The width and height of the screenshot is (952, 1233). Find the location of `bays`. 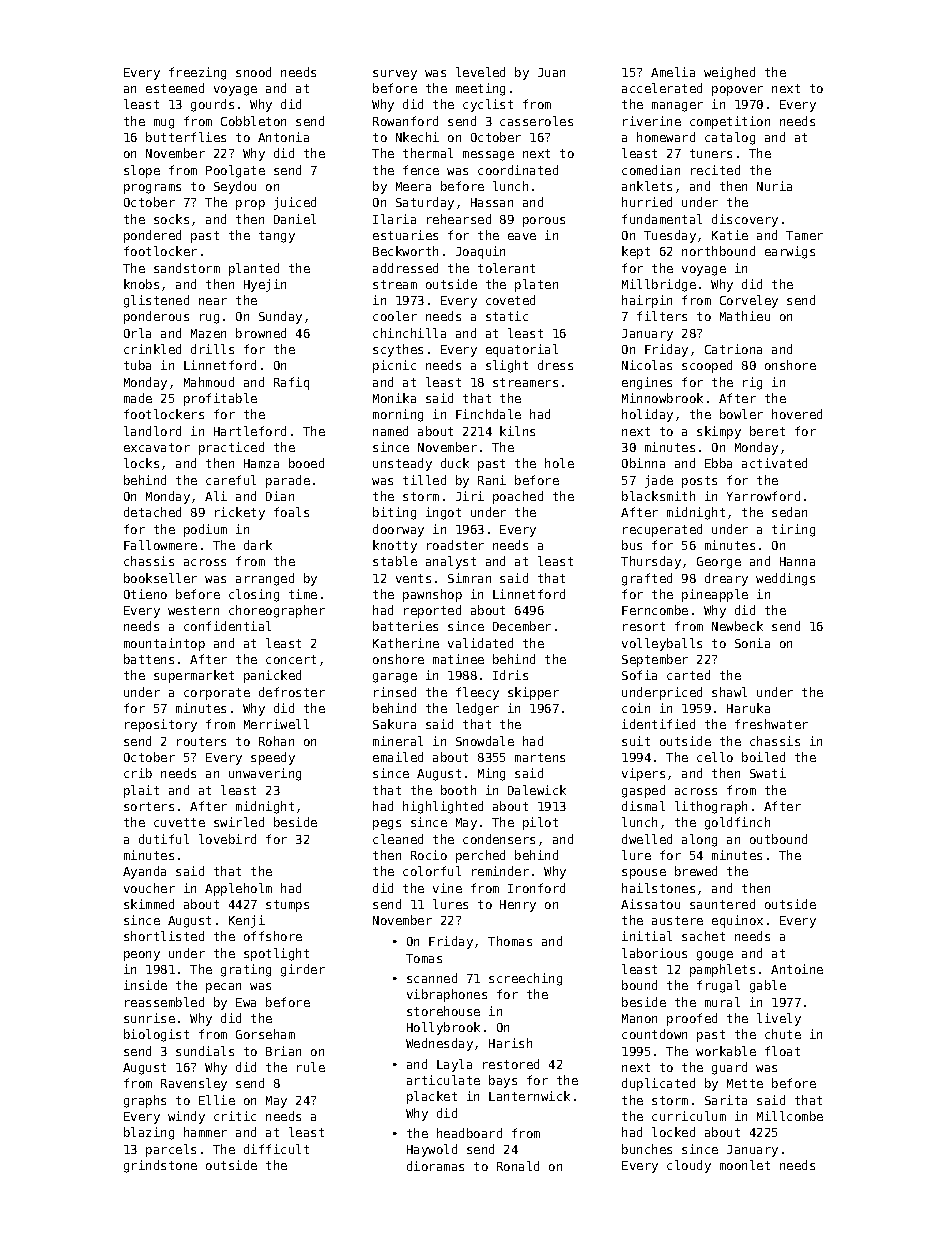

bays is located at coordinates (503, 1081).
